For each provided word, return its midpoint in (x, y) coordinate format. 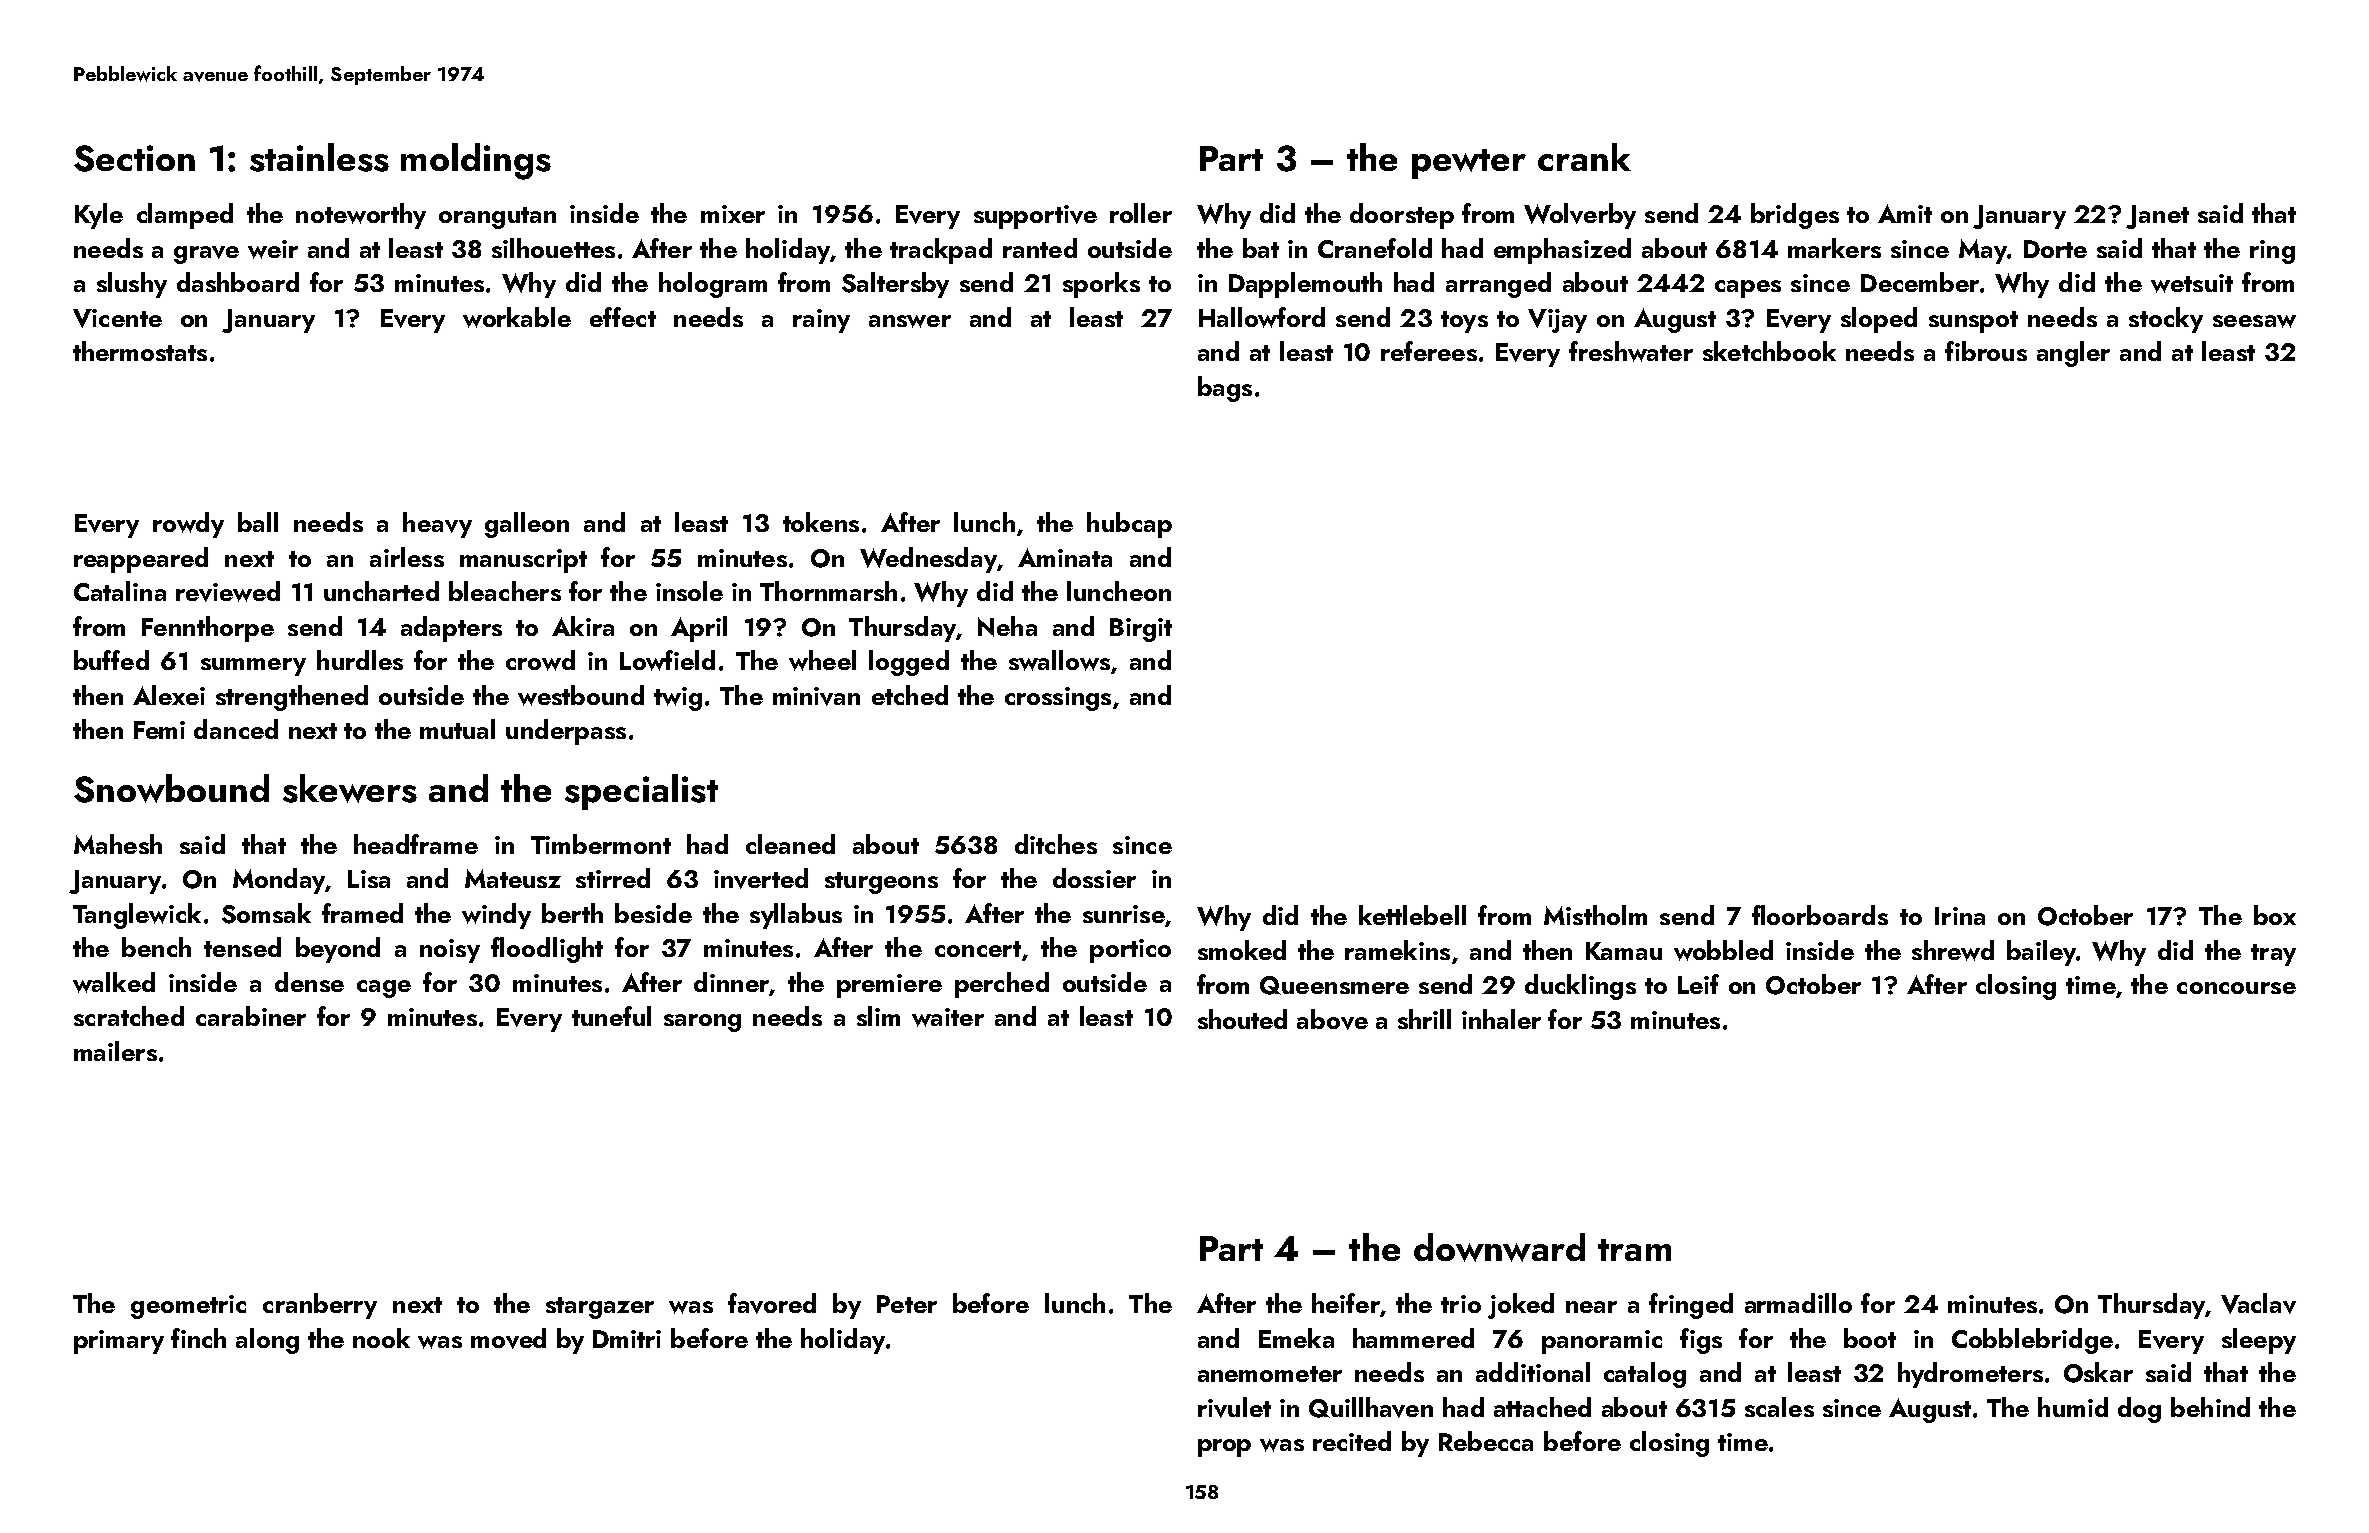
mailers (115, 1051)
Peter (907, 1304)
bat (1261, 248)
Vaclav (2258, 1303)
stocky (2166, 320)
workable (517, 317)
